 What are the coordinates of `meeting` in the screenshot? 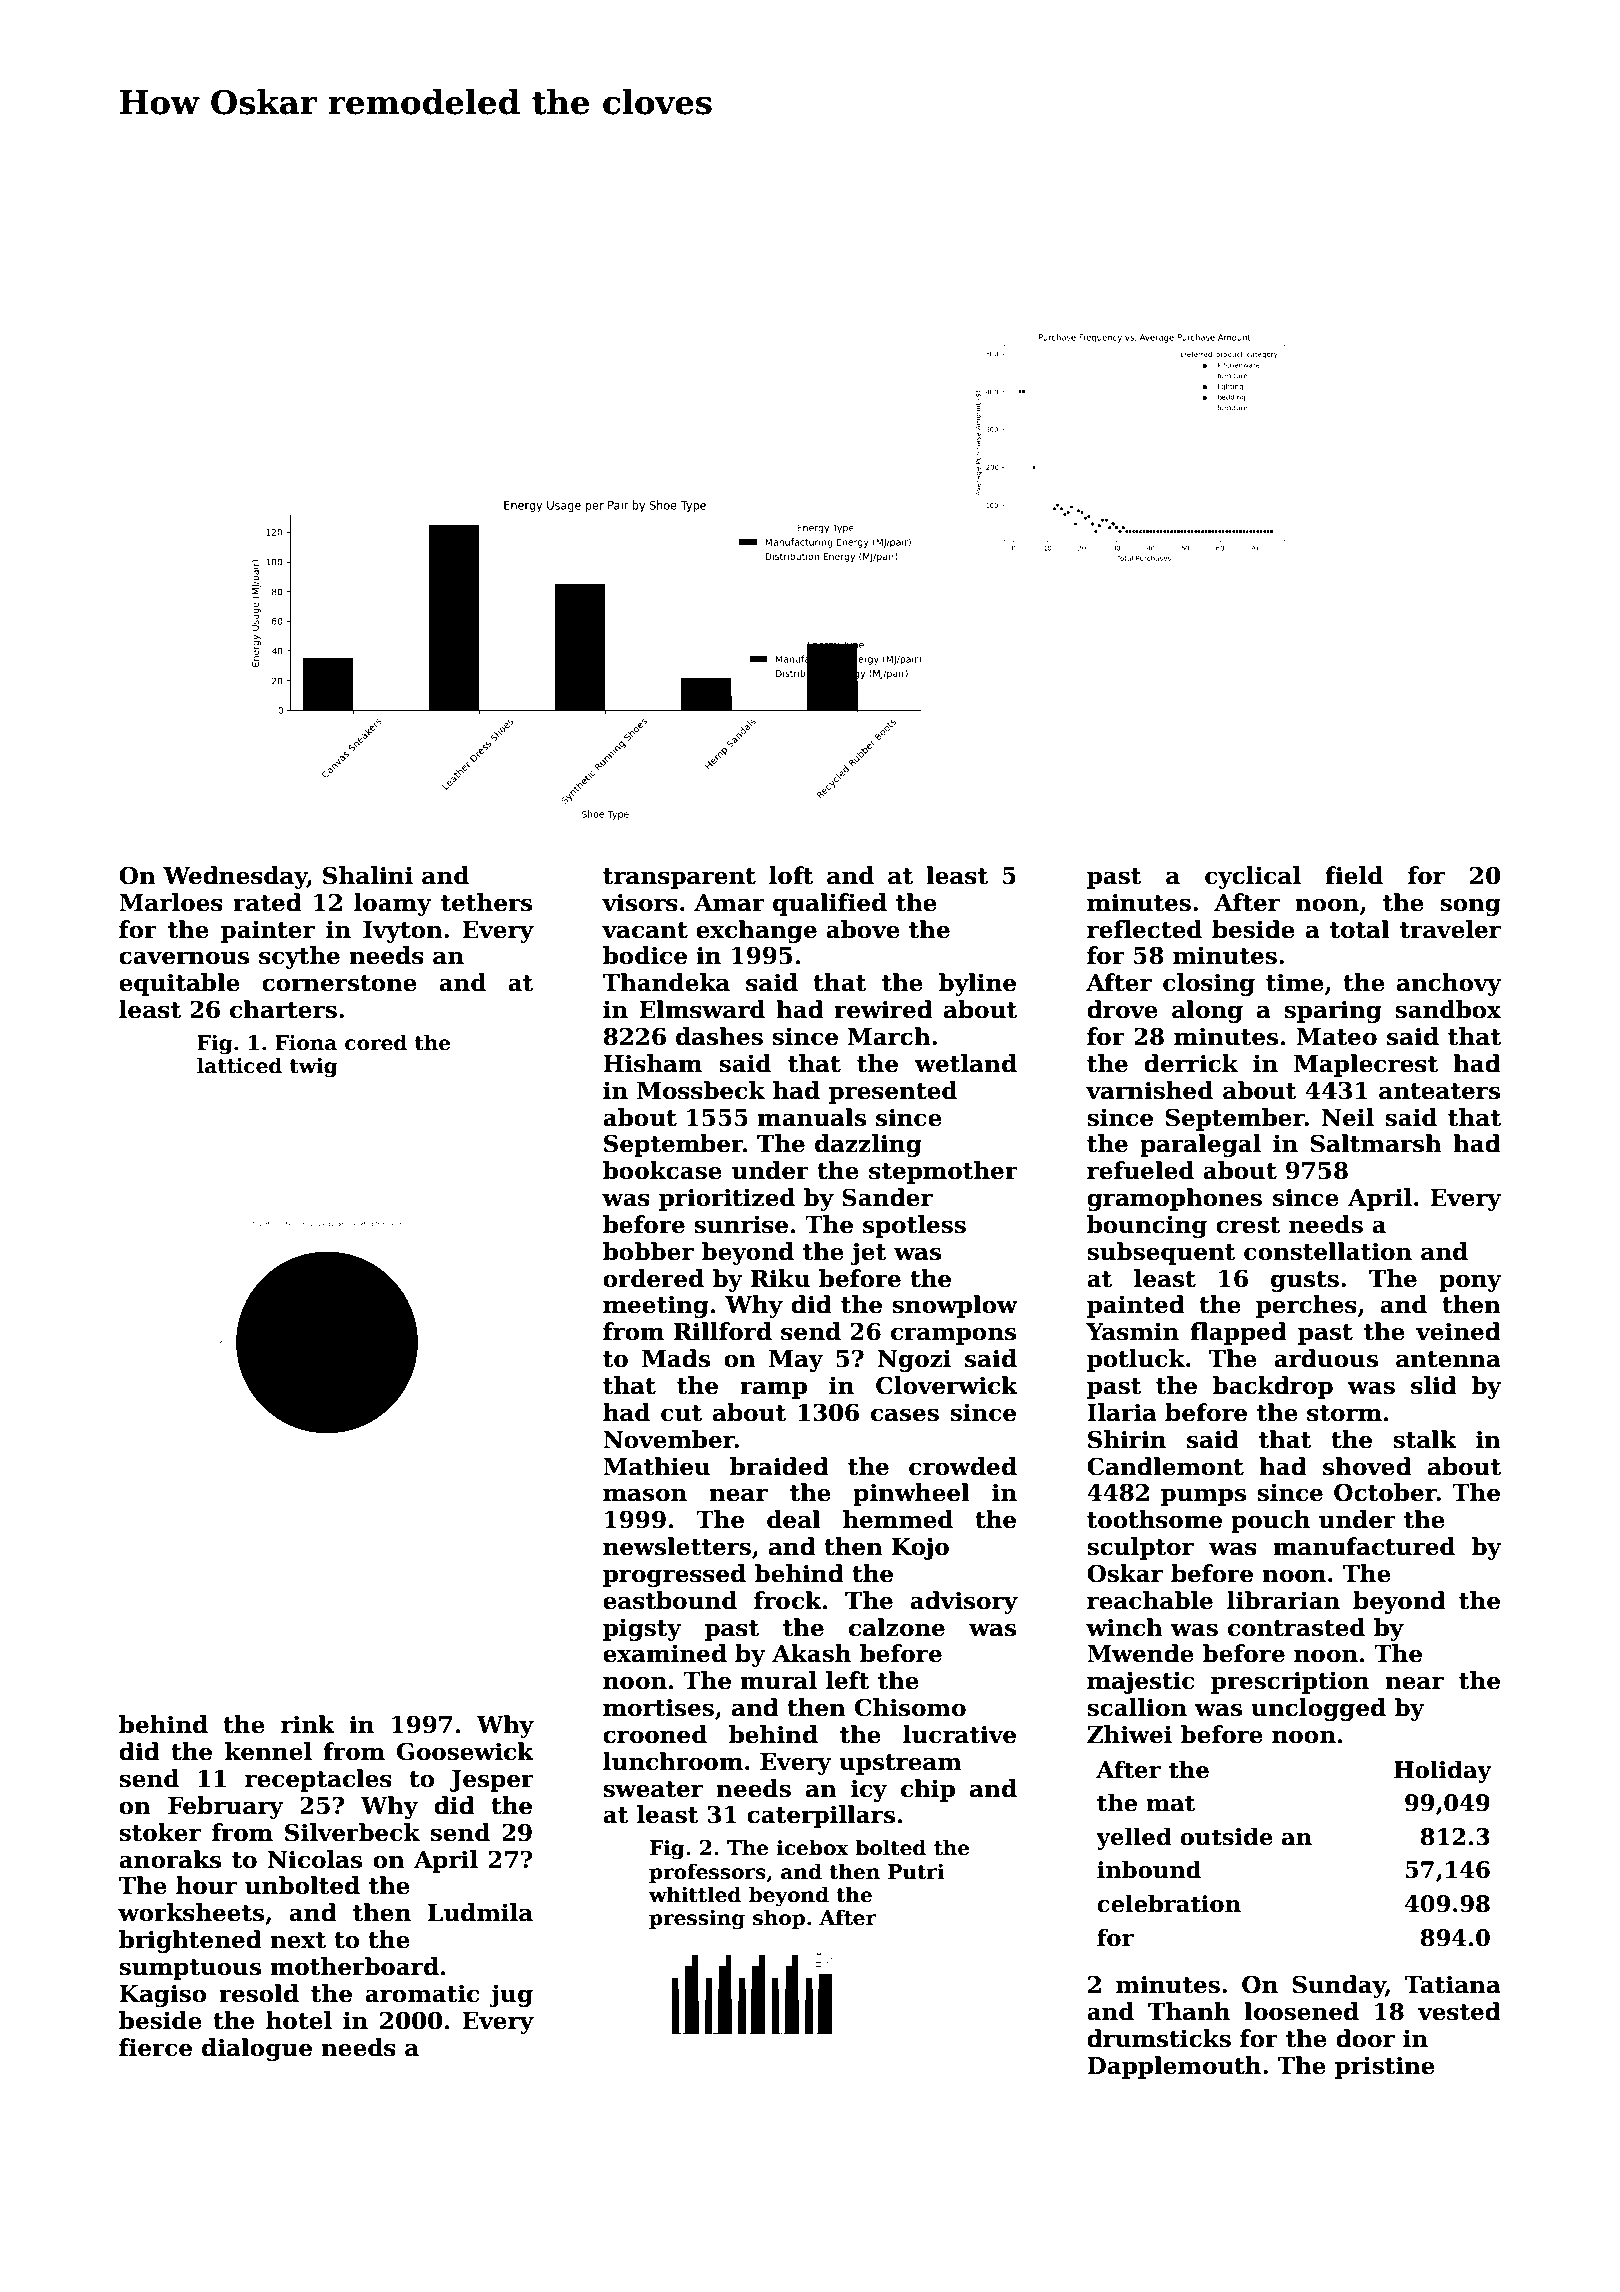 It's located at (656, 1306).
